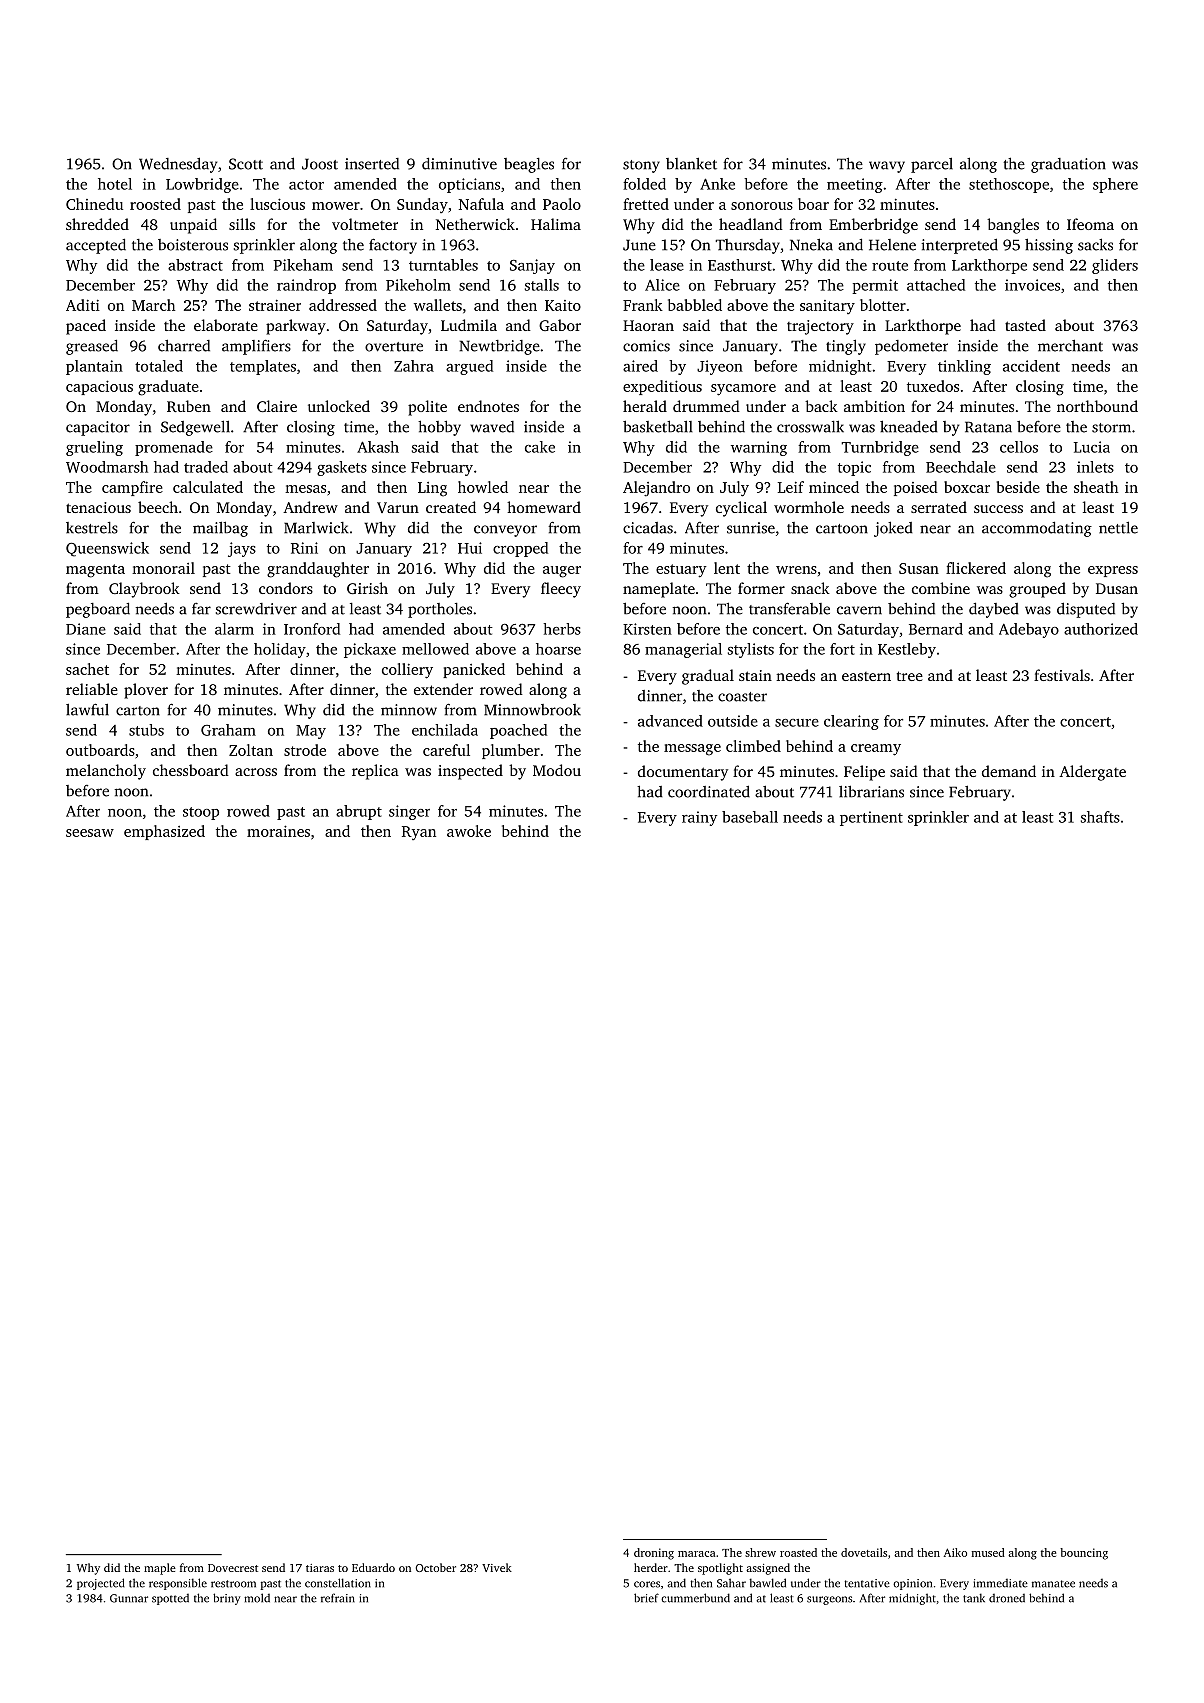 Image resolution: width=1204 pixels, height=1703 pixels. What do you see at coordinates (699, 818) in the screenshot?
I see `rainy` at bounding box center [699, 818].
